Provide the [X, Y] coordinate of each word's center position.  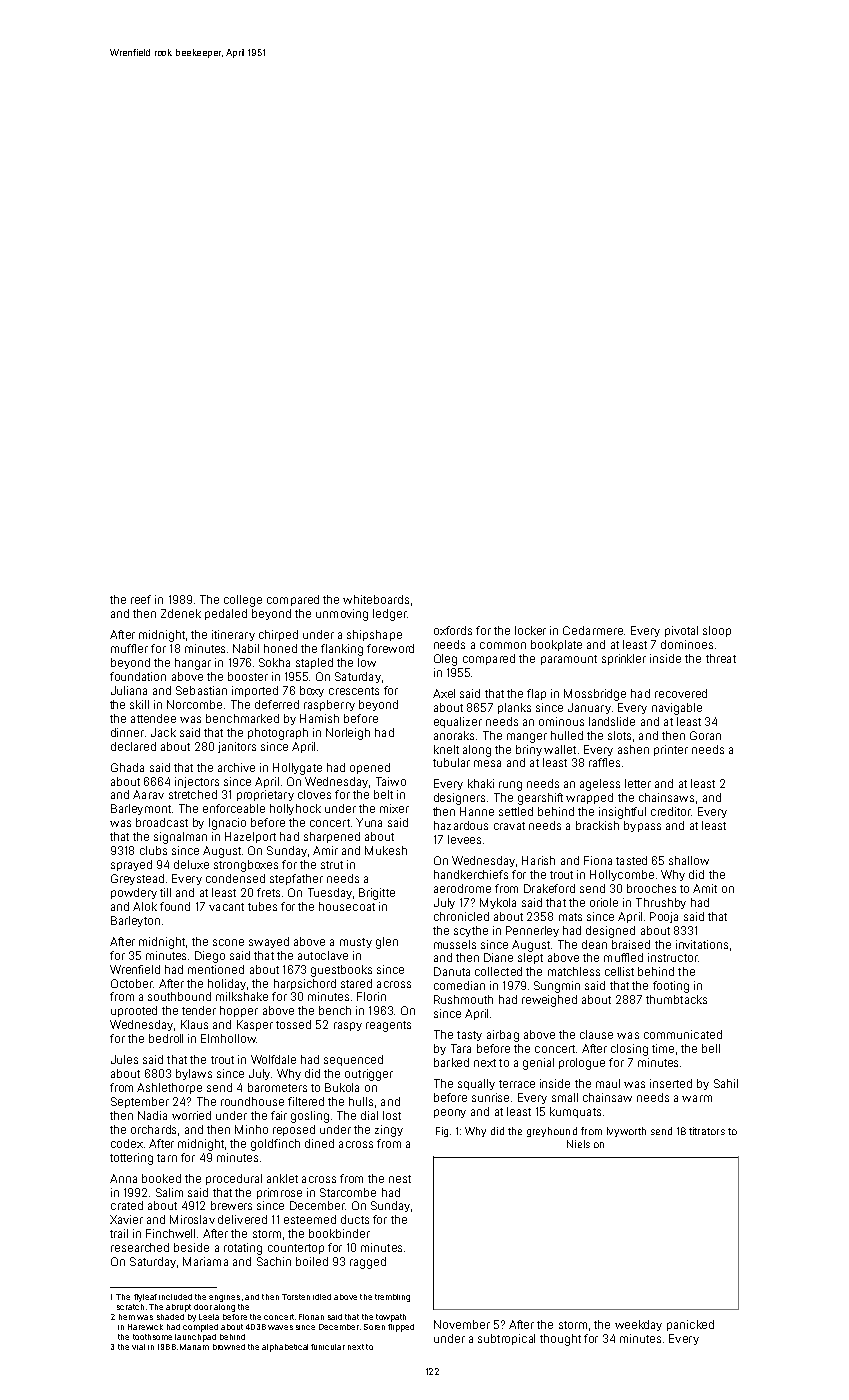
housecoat [347, 906]
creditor [671, 811]
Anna [123, 1178]
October [132, 983]
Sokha [274, 662]
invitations [702, 944]
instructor [673, 957]
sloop [717, 631]
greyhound [552, 1132]
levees [464, 839]
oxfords [453, 630]
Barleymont [141, 809]
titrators [707, 1131]
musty [356, 943]
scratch [130, 1307]
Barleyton [135, 921]
